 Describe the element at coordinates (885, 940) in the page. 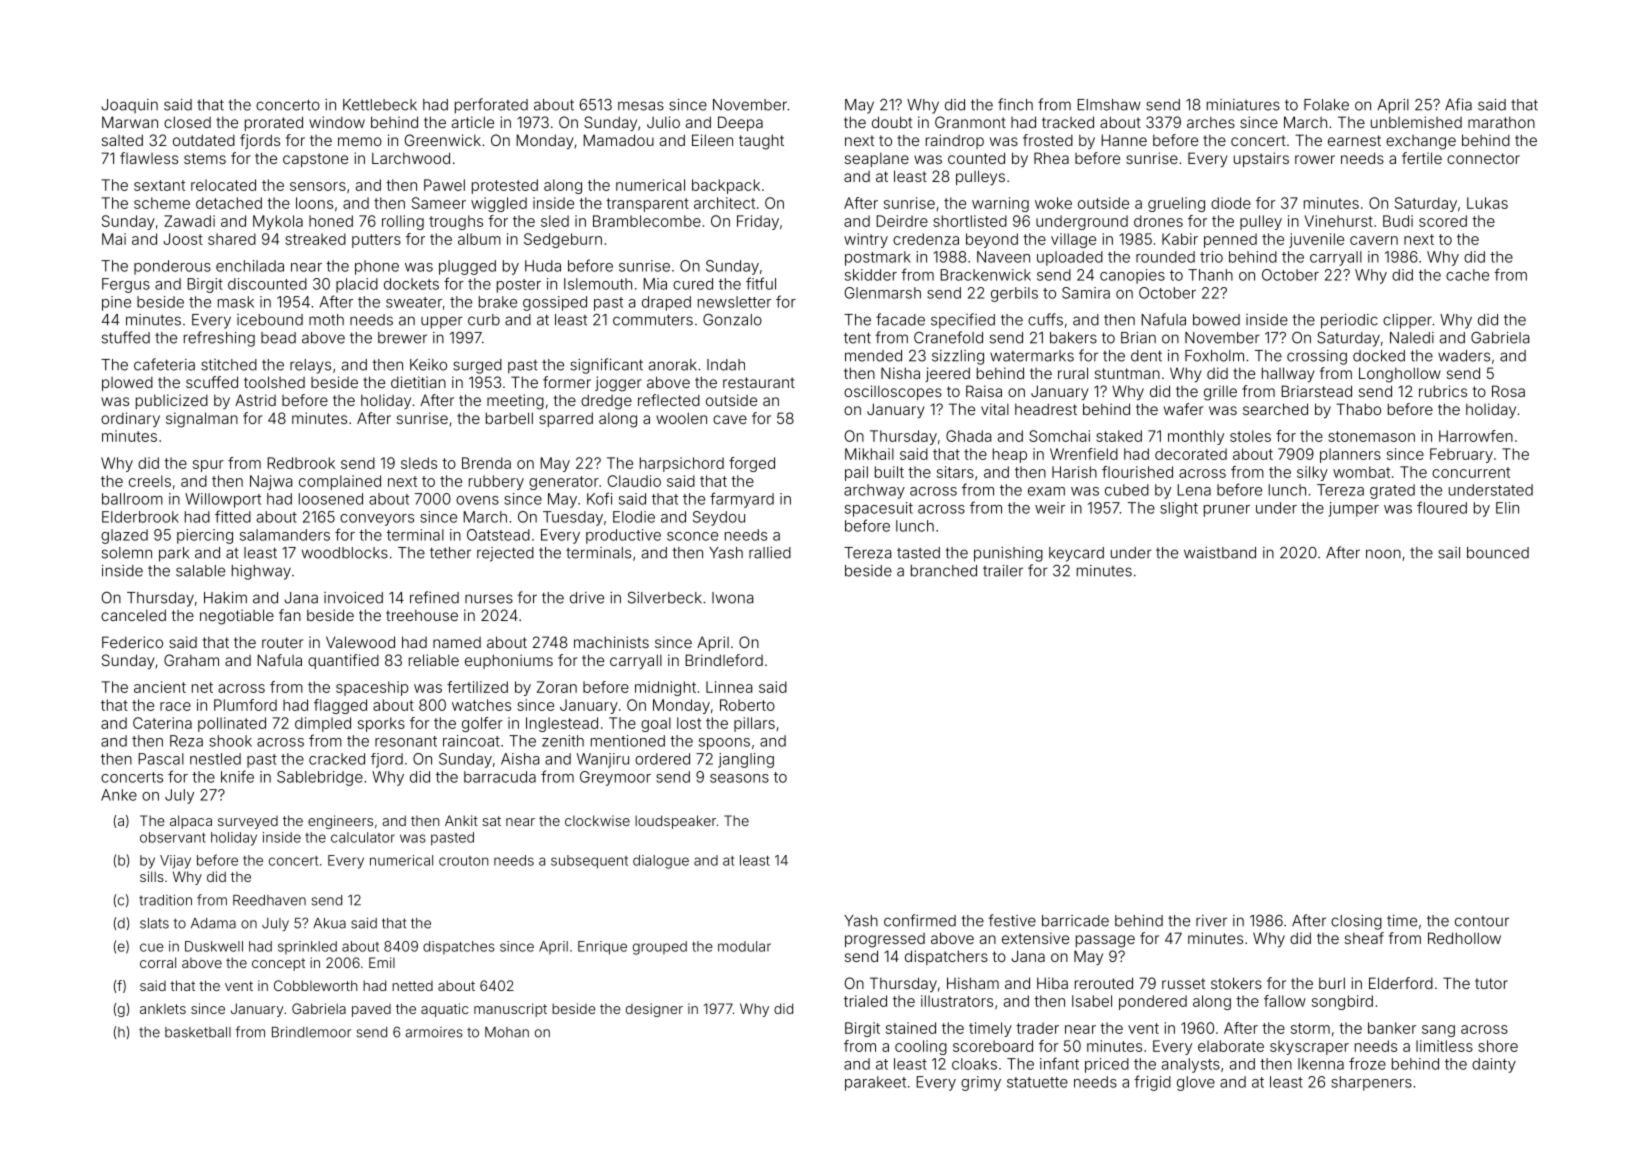

I see `progressed` at that location.
